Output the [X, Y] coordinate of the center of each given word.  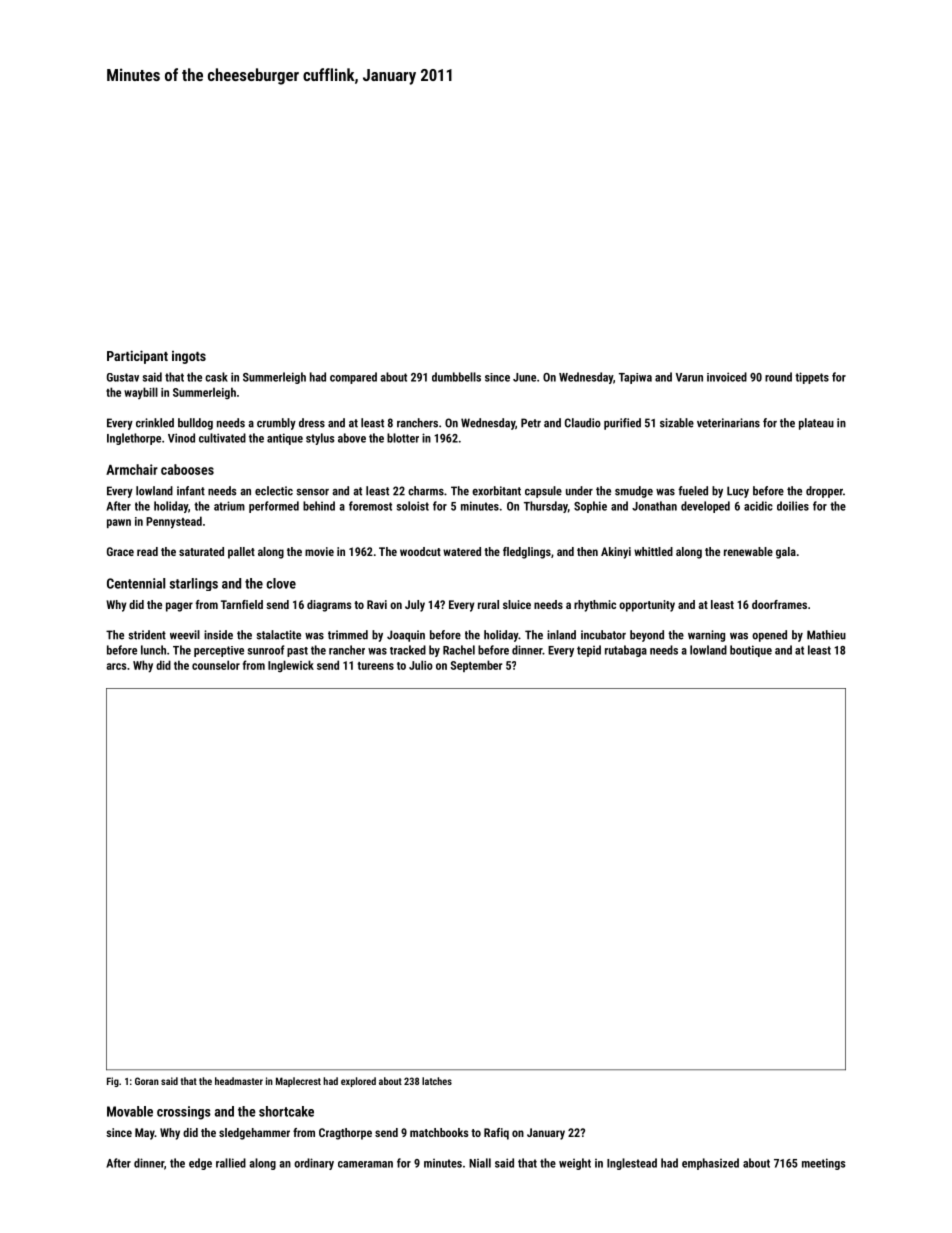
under [579, 491]
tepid [589, 651]
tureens [376, 666]
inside [218, 635]
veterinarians [728, 423]
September [476, 666]
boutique [751, 651]
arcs [116, 666]
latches [437, 1081]
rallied [231, 1163]
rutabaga [626, 651]
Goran [147, 1081]
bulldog [195, 424]
